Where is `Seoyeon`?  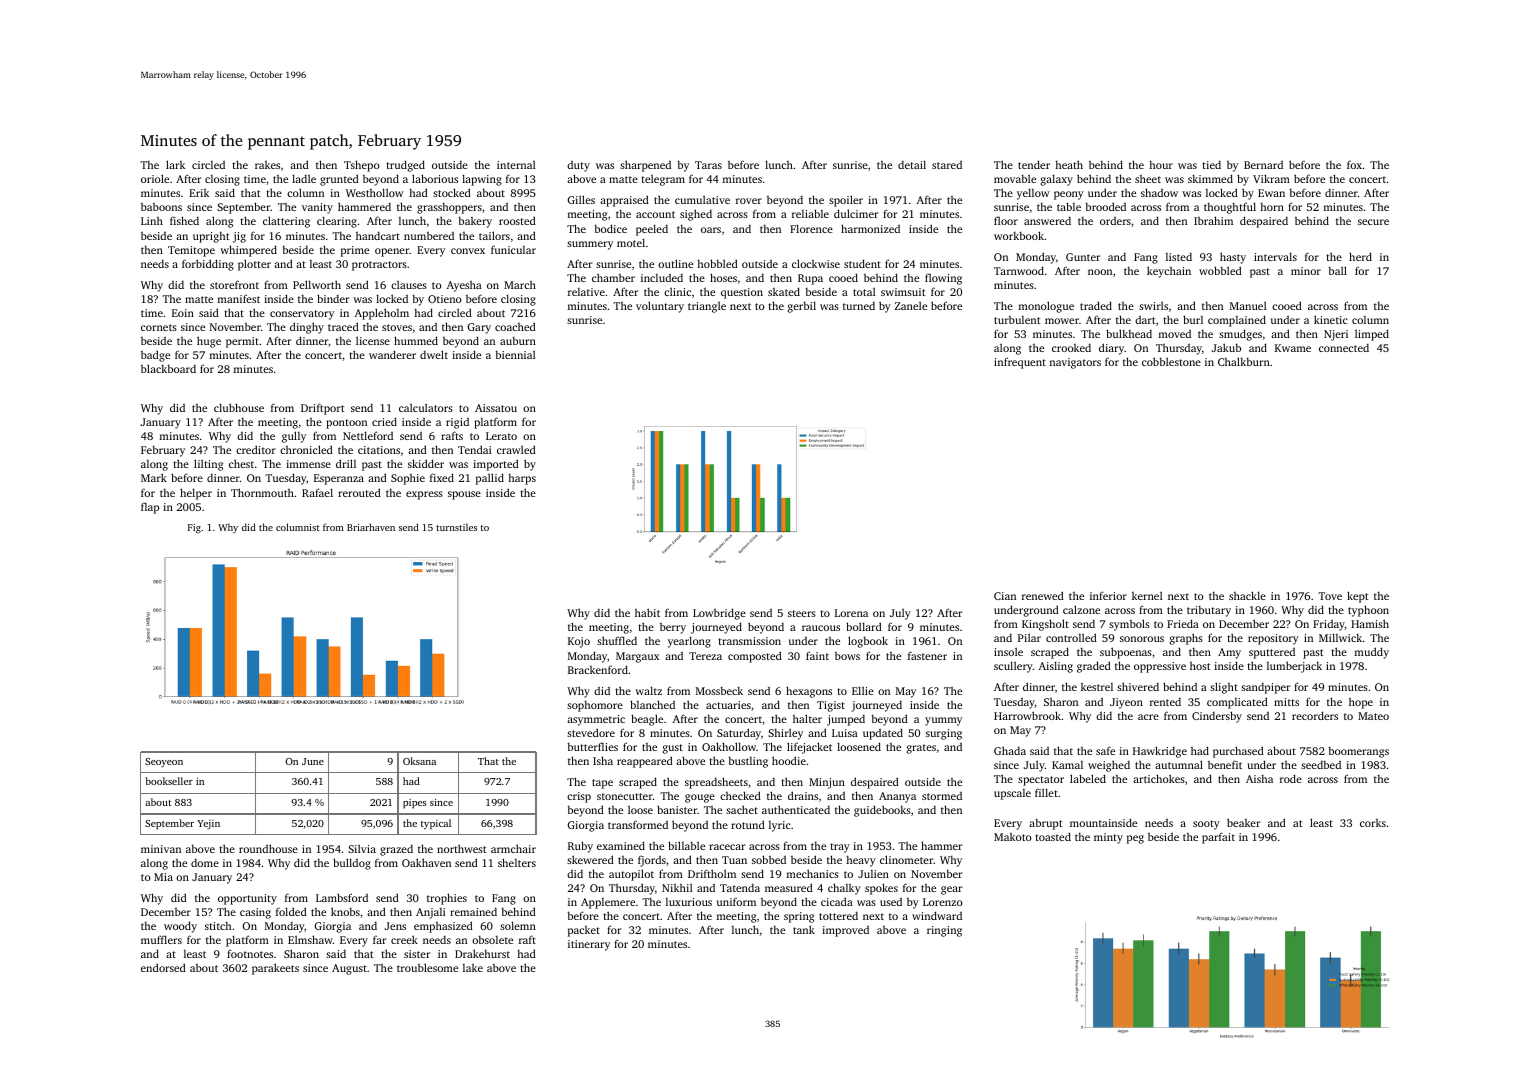 Seoyeon is located at coordinates (164, 763).
